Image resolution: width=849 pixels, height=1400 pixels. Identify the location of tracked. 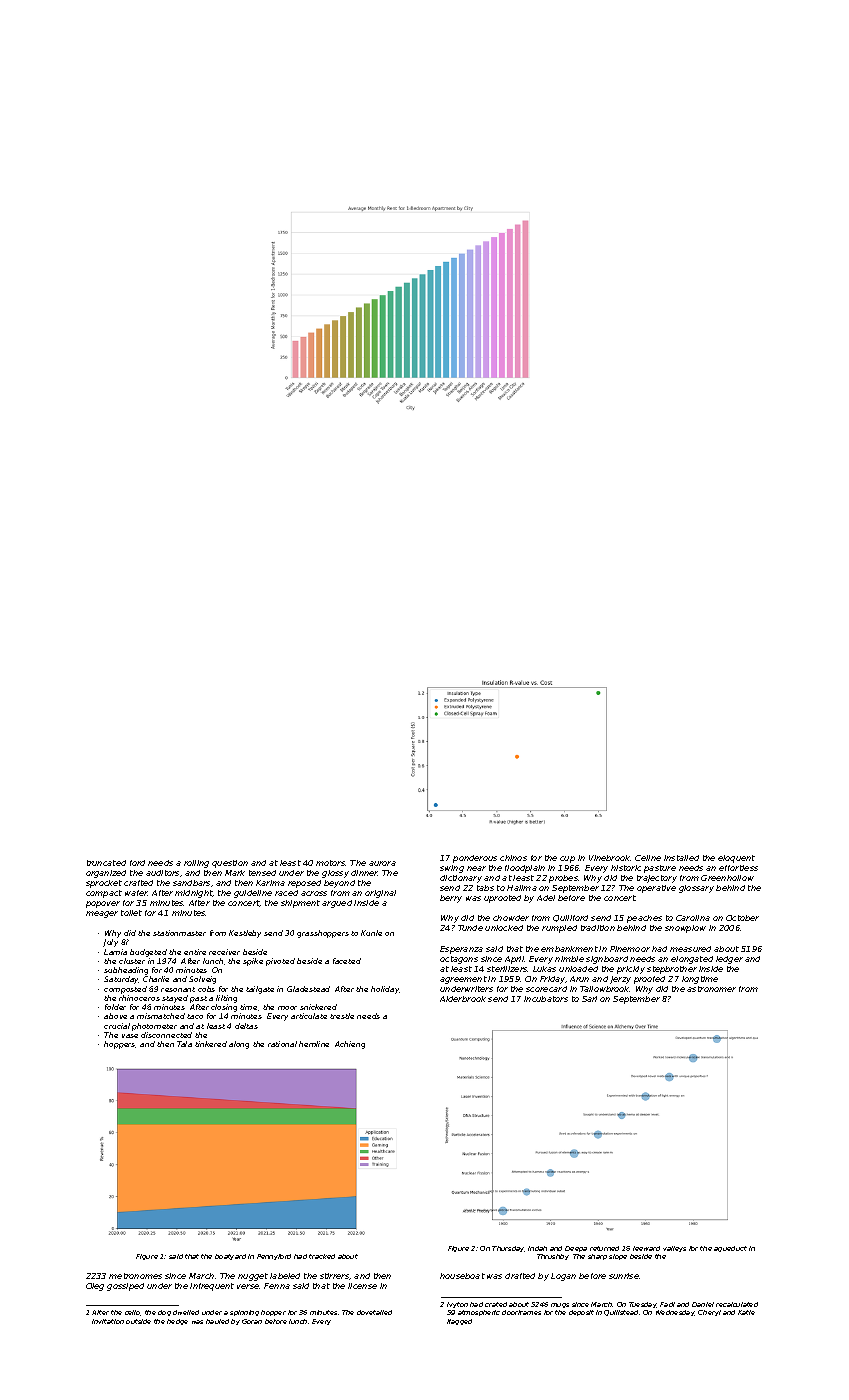
(322, 1256).
